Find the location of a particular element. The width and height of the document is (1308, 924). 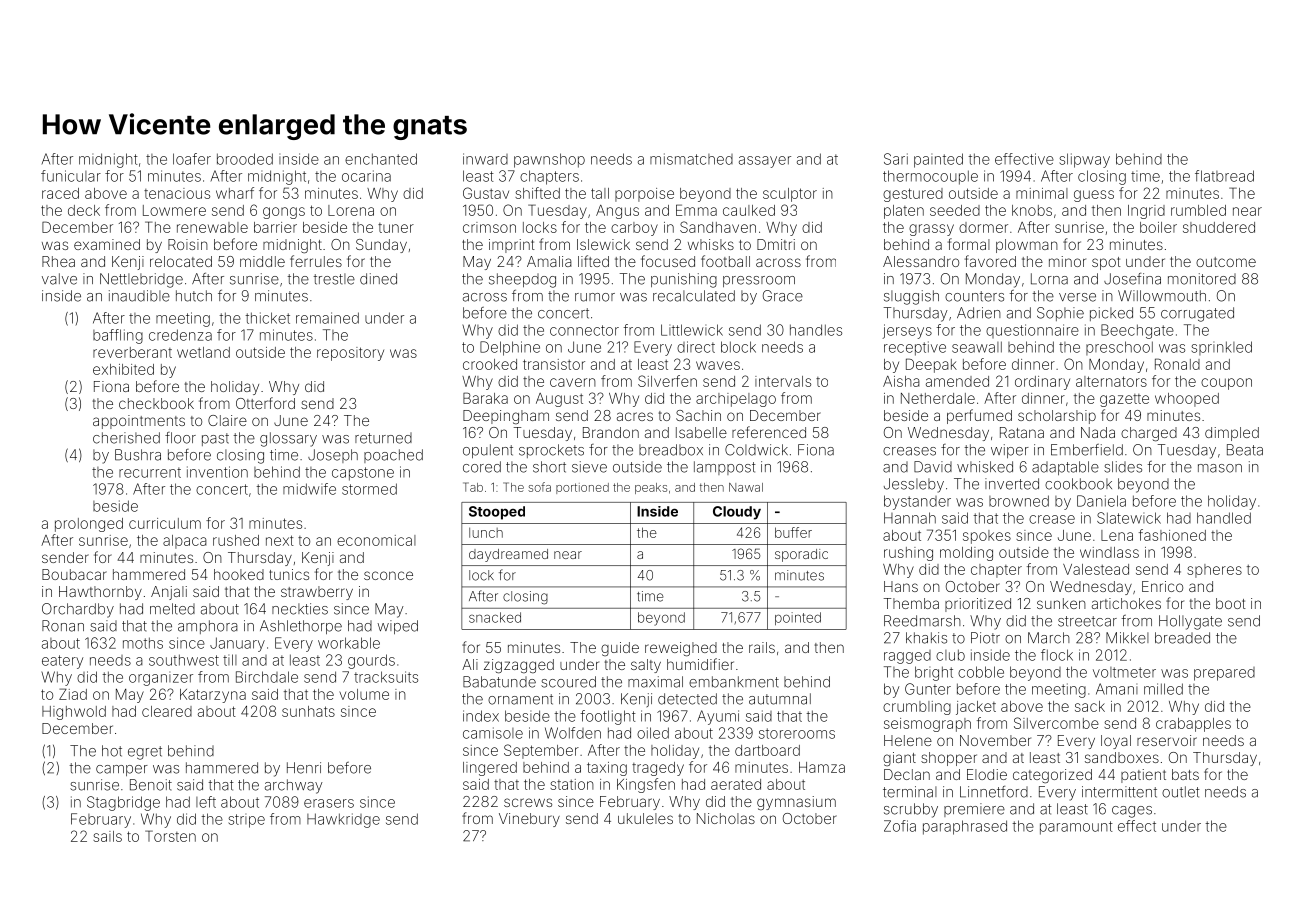

paramount is located at coordinates (1076, 828).
